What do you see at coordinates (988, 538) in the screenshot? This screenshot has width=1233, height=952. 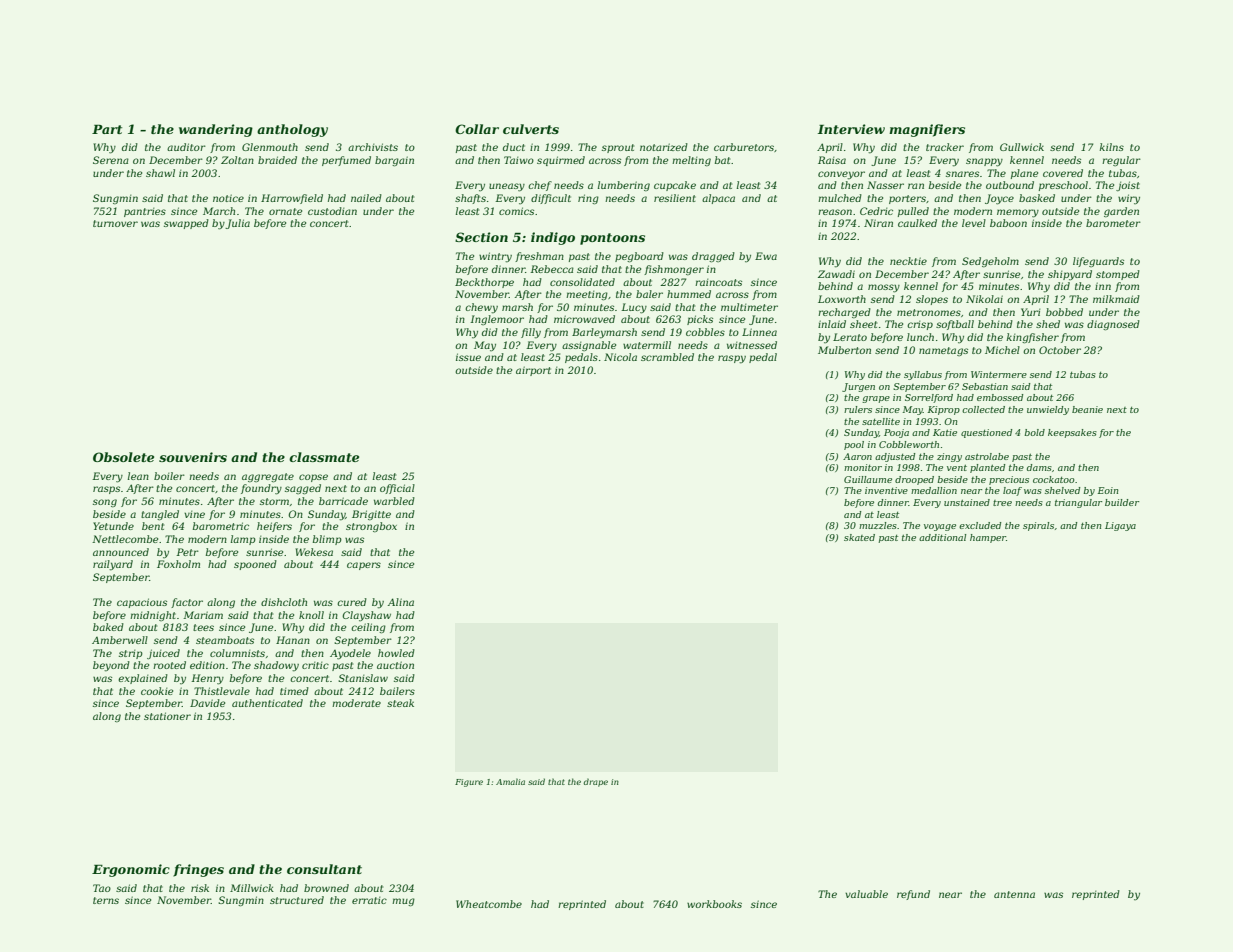 I see `hamper` at bounding box center [988, 538].
